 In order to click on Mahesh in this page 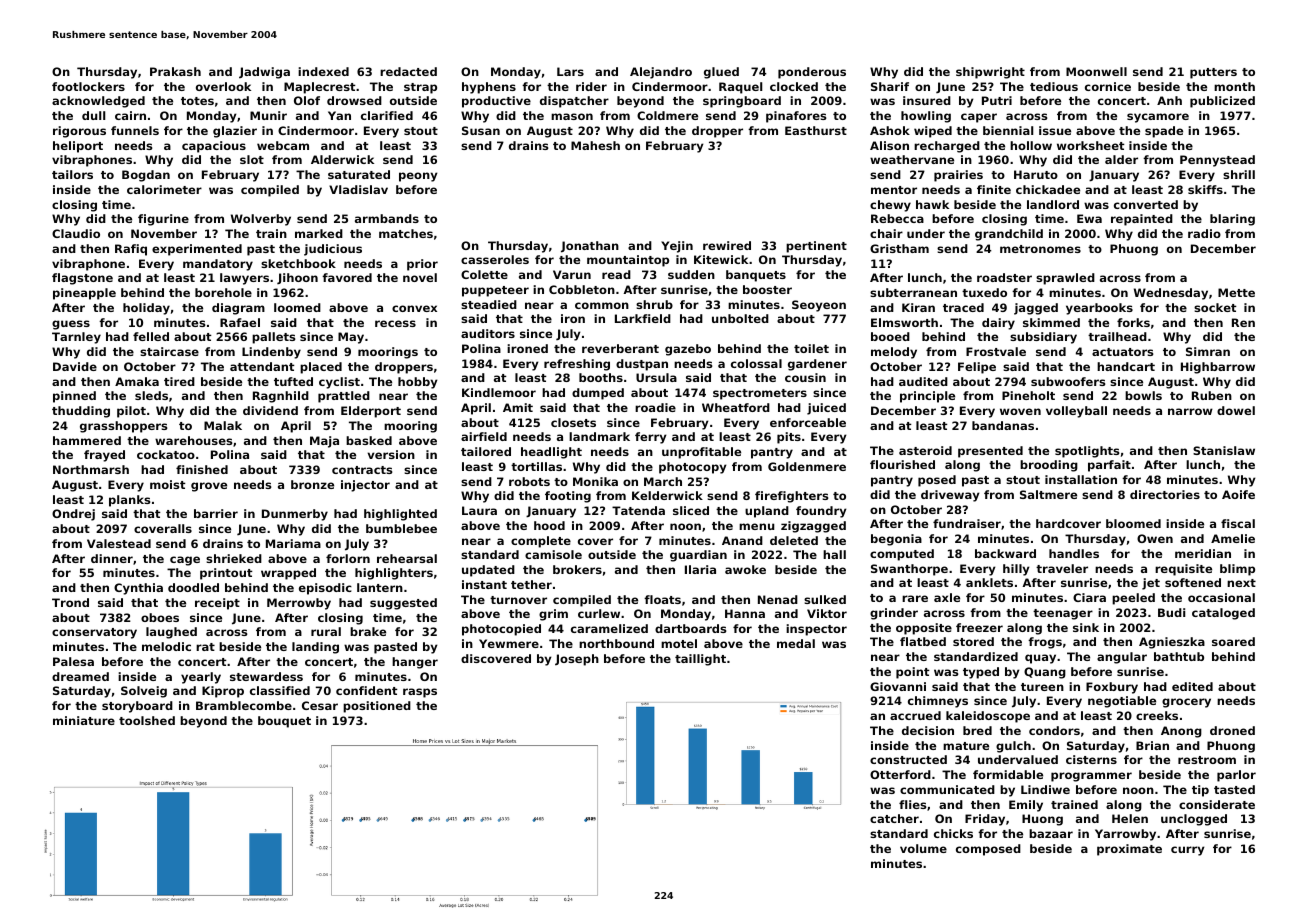, I will do `click(595, 145)`.
